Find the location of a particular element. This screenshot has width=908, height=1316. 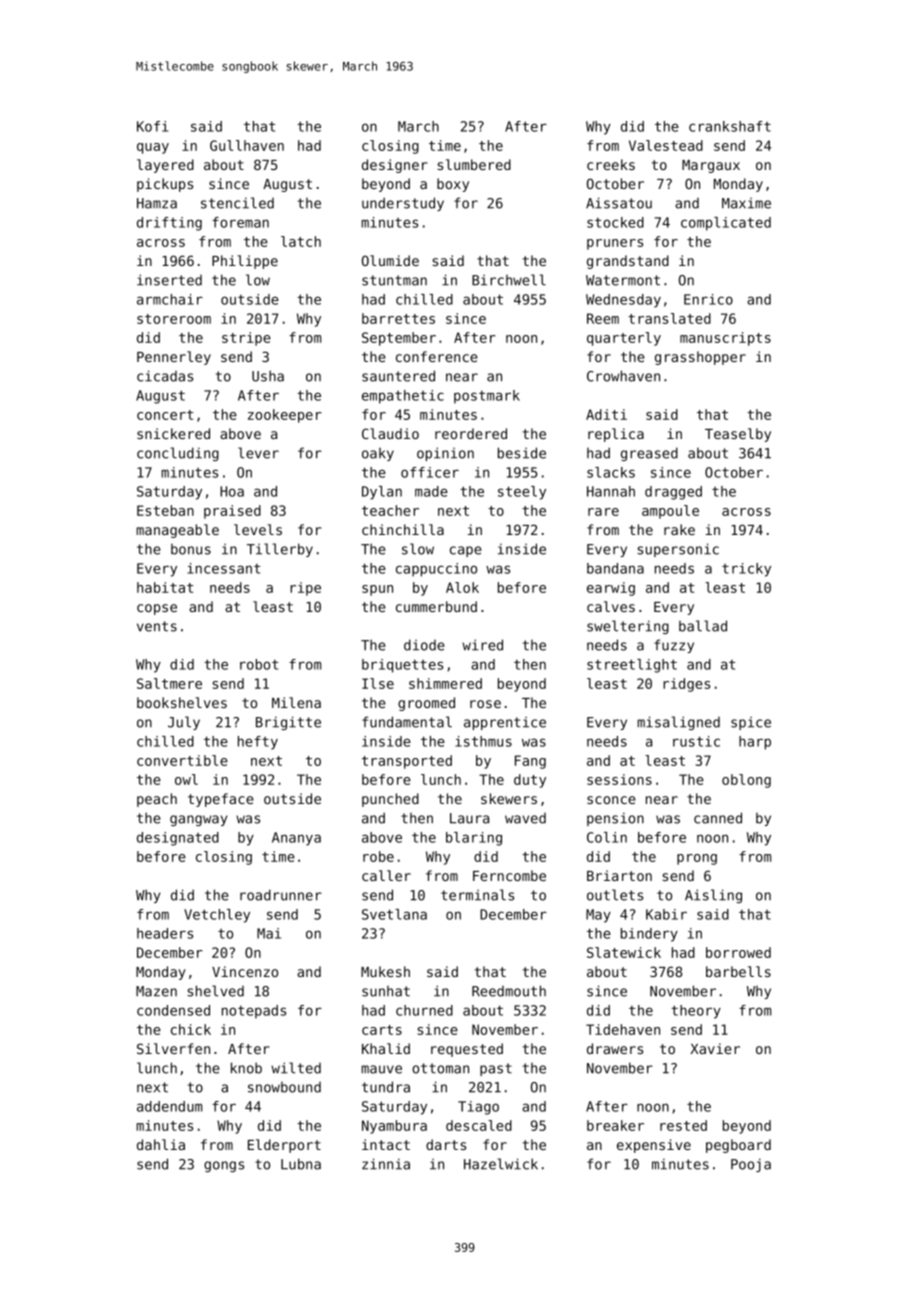

snowbound is located at coordinates (284, 1087).
